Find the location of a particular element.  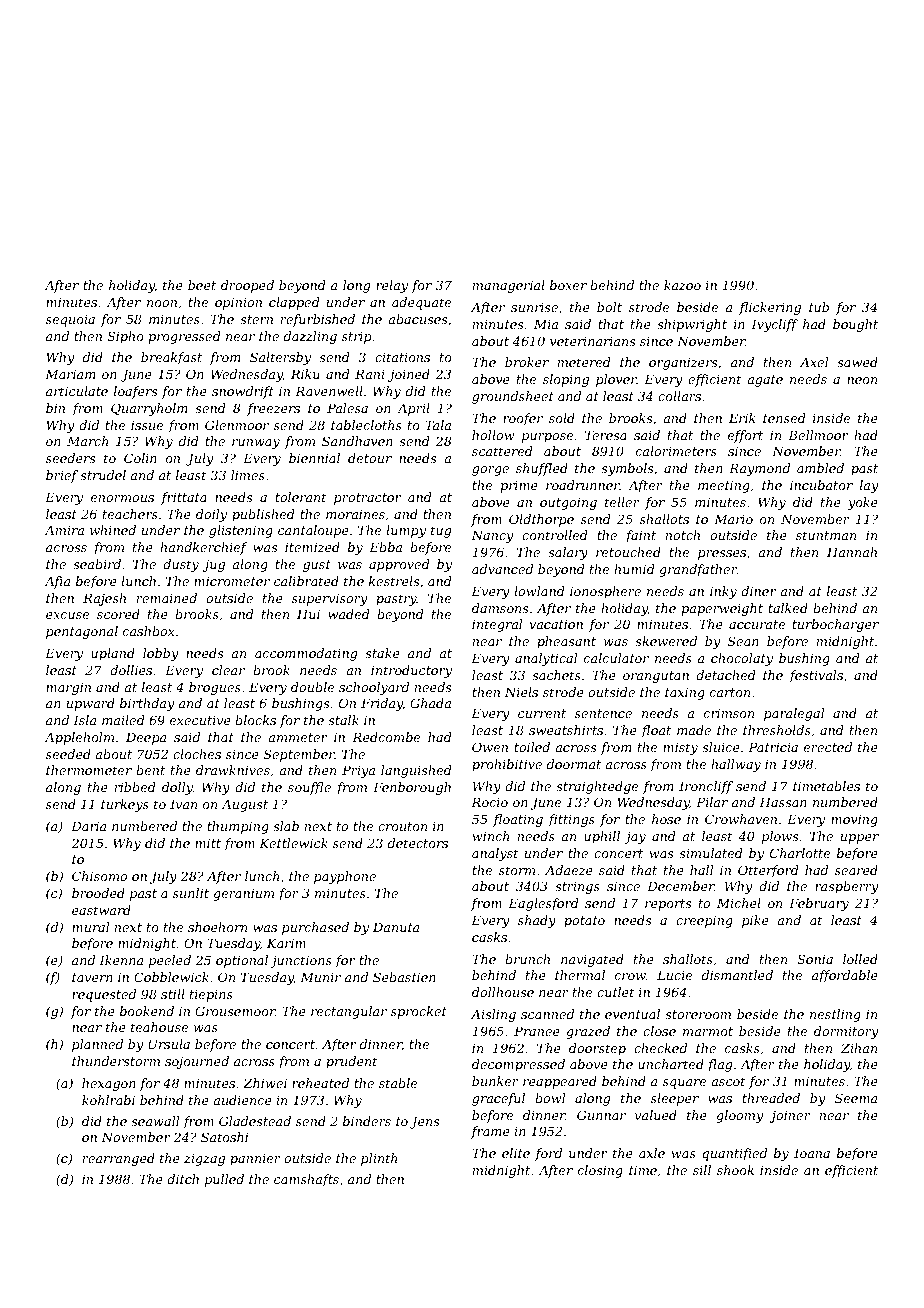

kazoo is located at coordinates (682, 285).
